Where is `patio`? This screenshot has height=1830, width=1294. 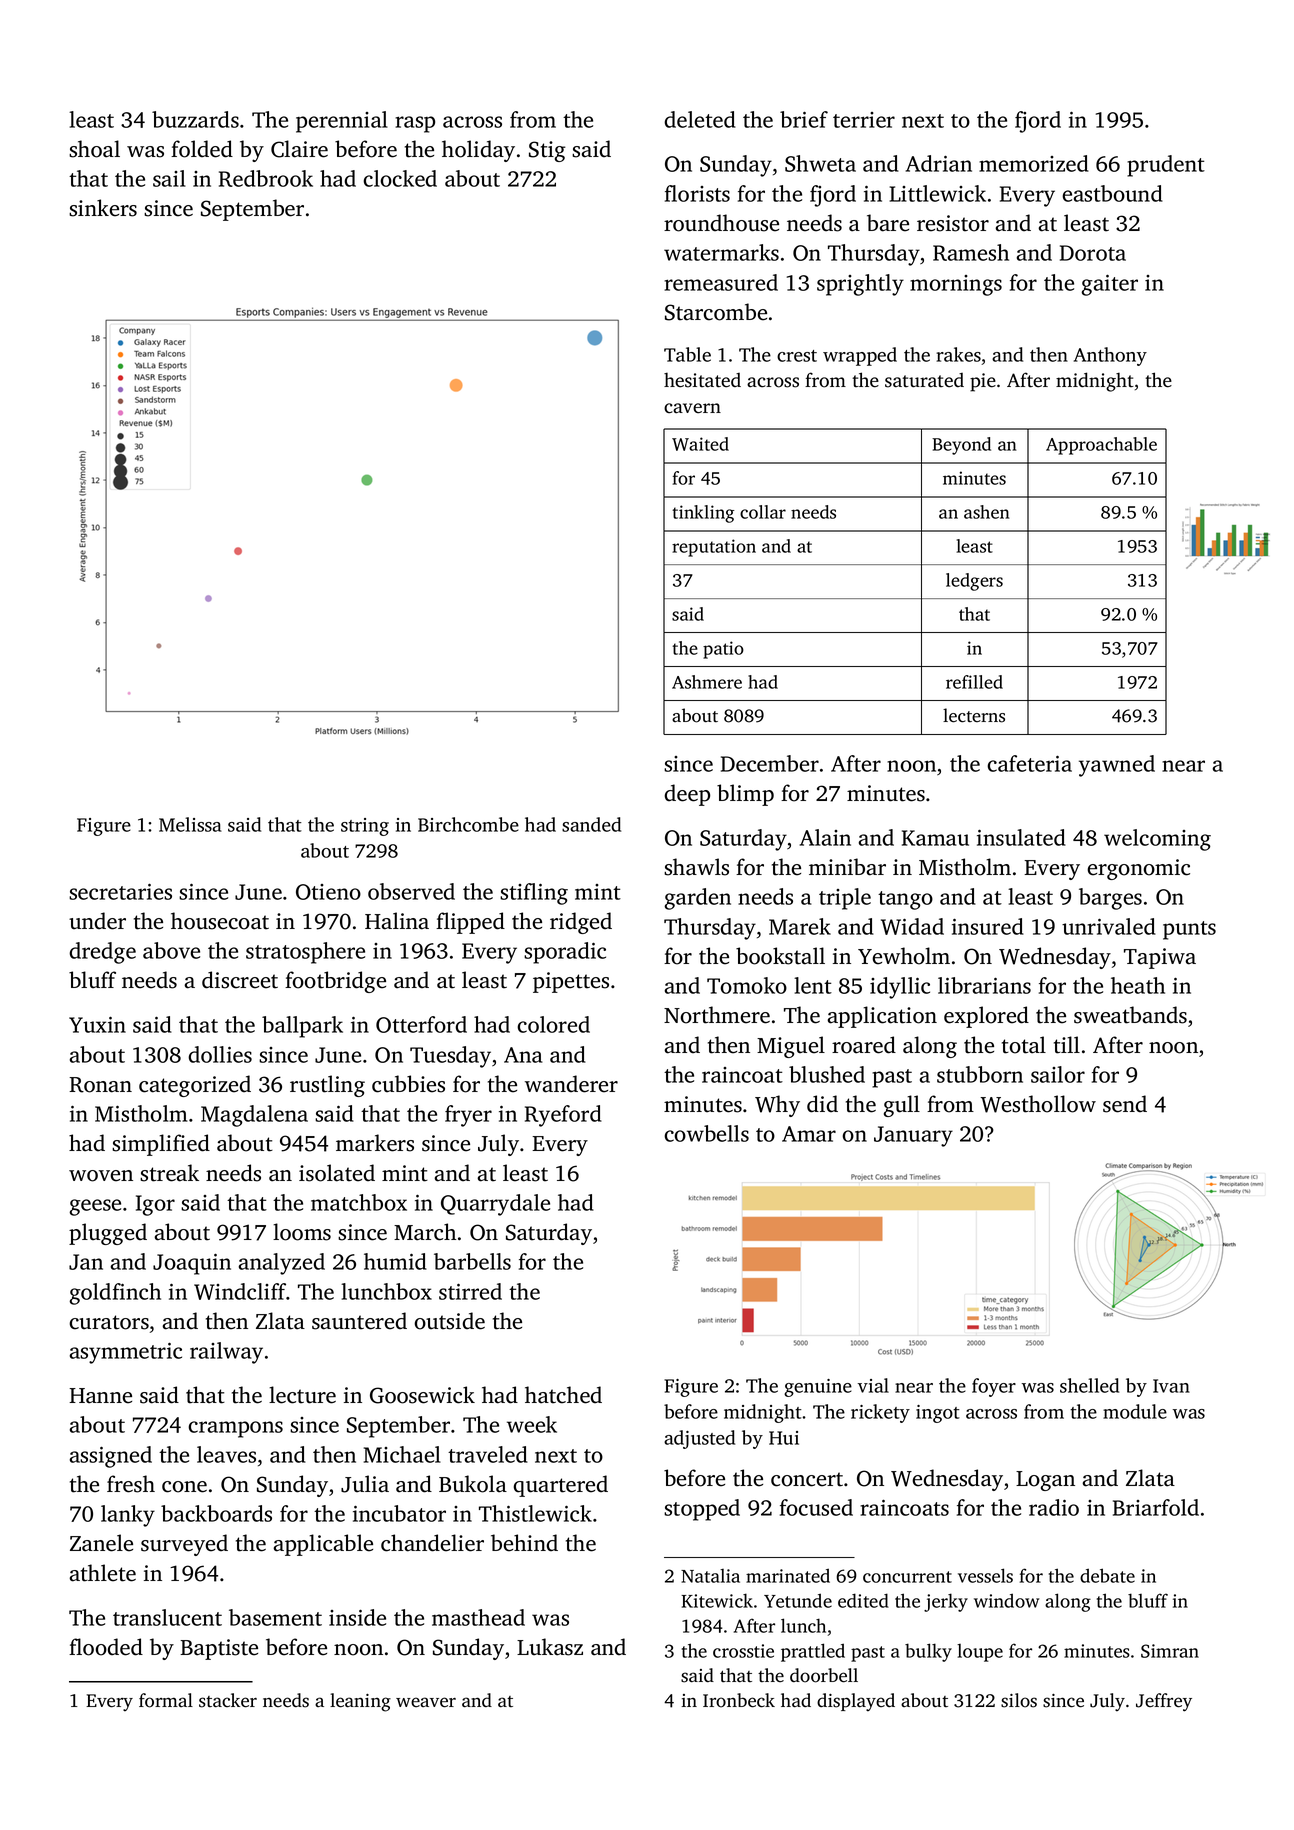
patio is located at coordinates (723, 650).
